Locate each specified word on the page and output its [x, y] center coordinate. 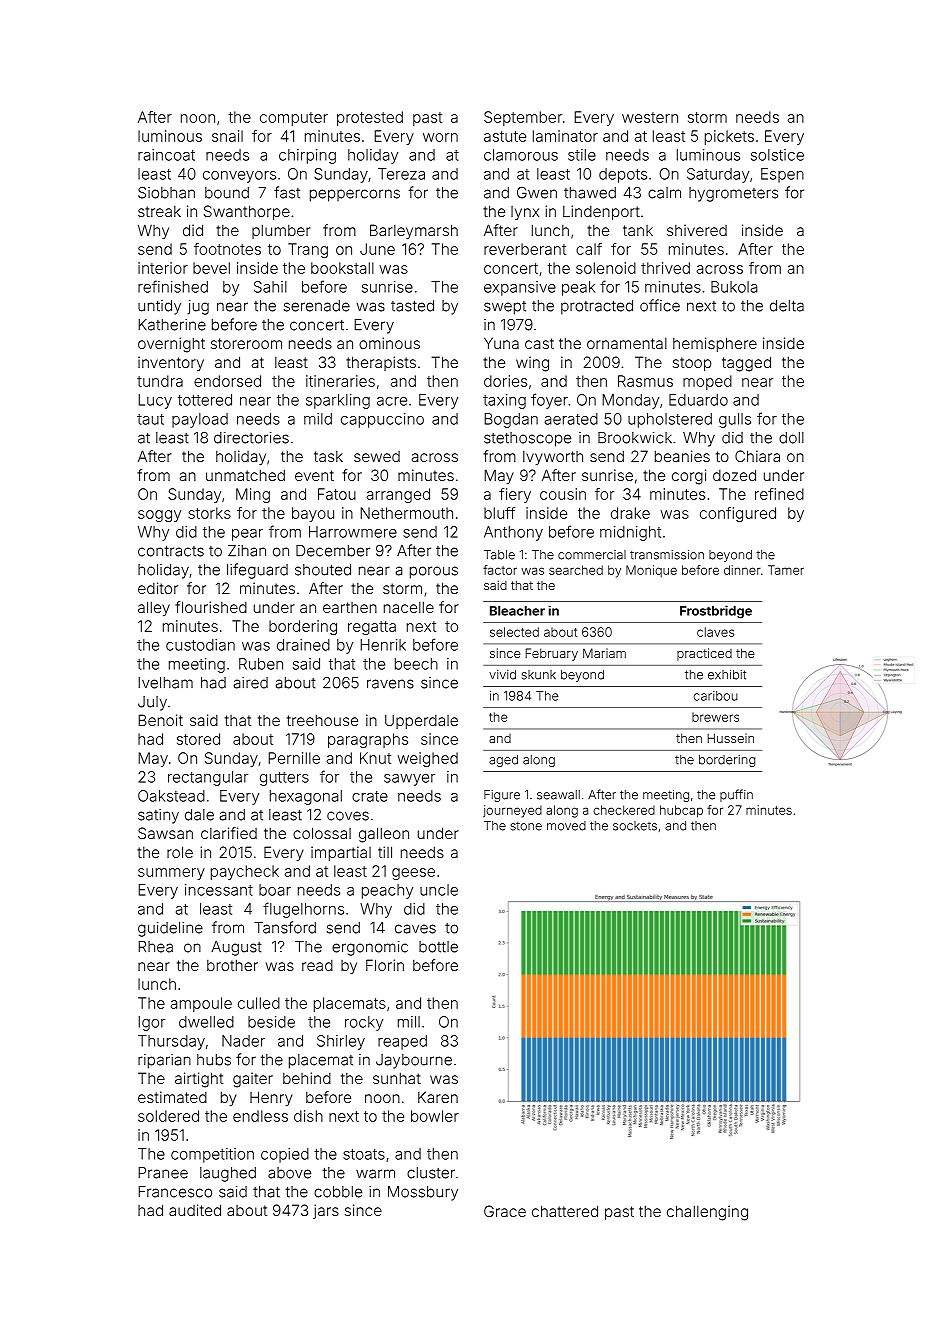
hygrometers [733, 194]
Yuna [501, 343]
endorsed [227, 381]
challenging [707, 1213]
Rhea [155, 947]
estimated [172, 1097]
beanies [682, 456]
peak [578, 288]
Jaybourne [414, 1061]
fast [287, 192]
